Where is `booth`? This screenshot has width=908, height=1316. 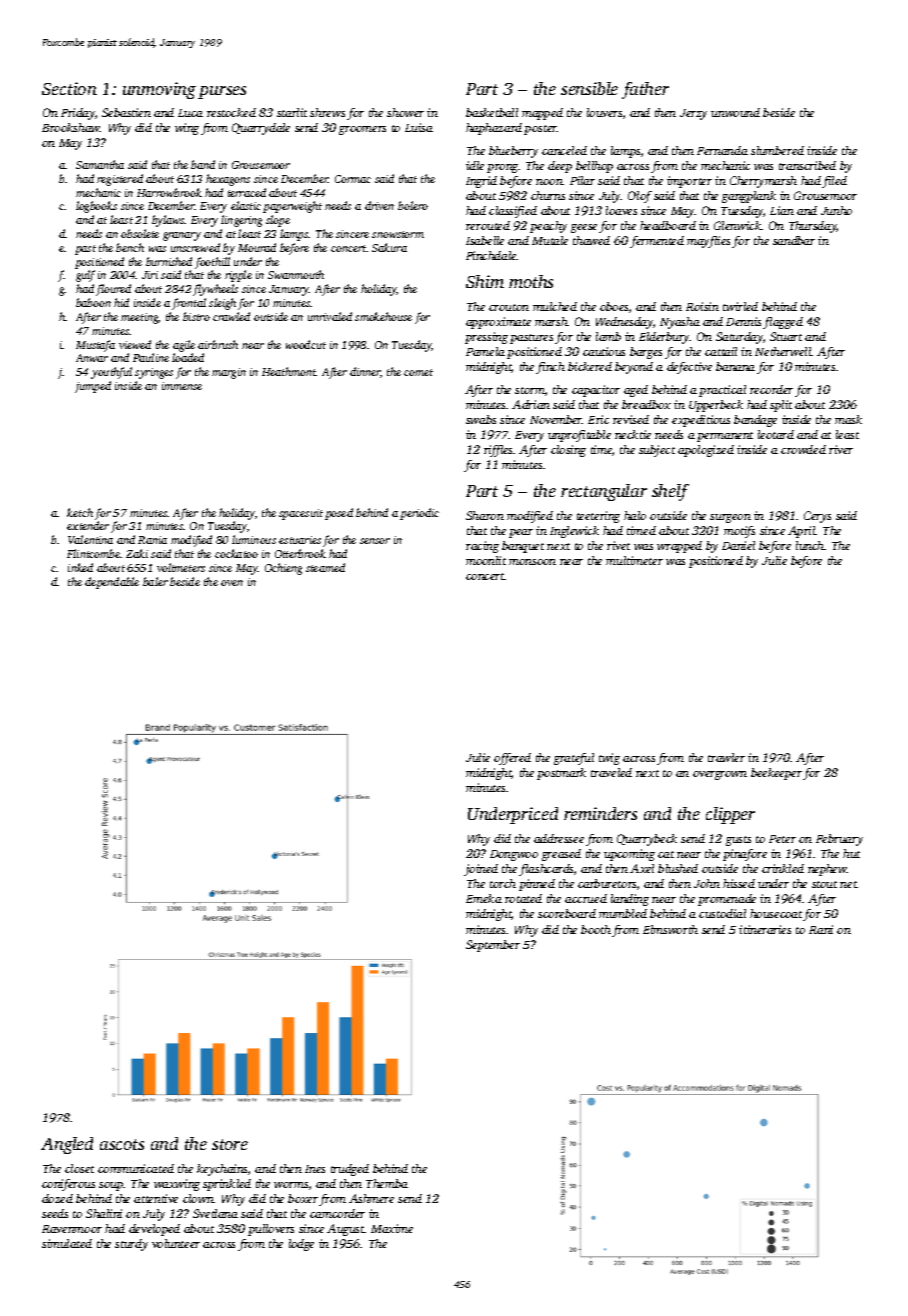 booth is located at coordinates (596, 929).
